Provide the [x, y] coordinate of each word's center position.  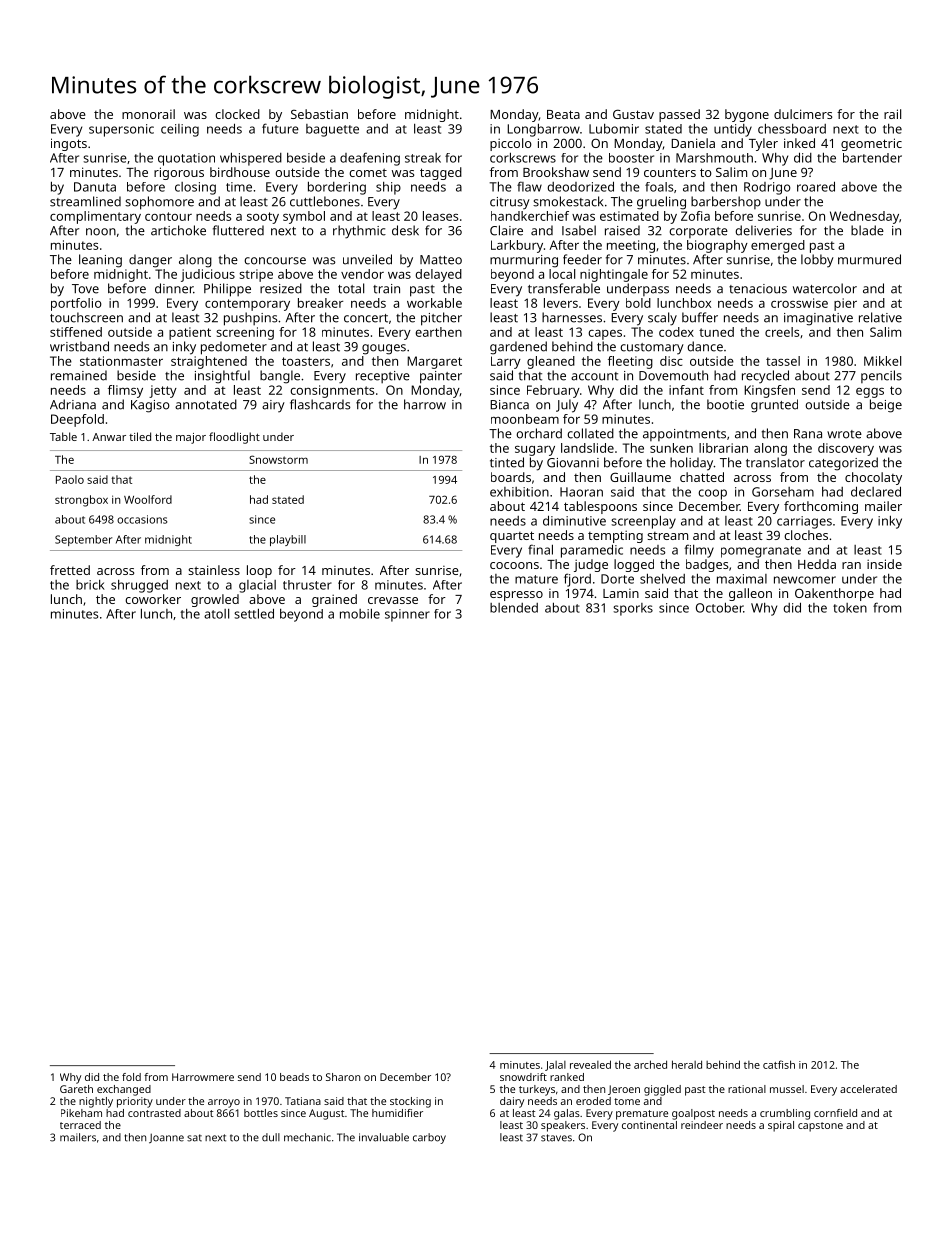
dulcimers [803, 114]
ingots [69, 144]
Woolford [148, 499]
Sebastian [319, 114]
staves [556, 1138]
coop [712, 494]
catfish [779, 1064]
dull [271, 1137]
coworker [153, 599]
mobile [360, 613]
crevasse [393, 600]
